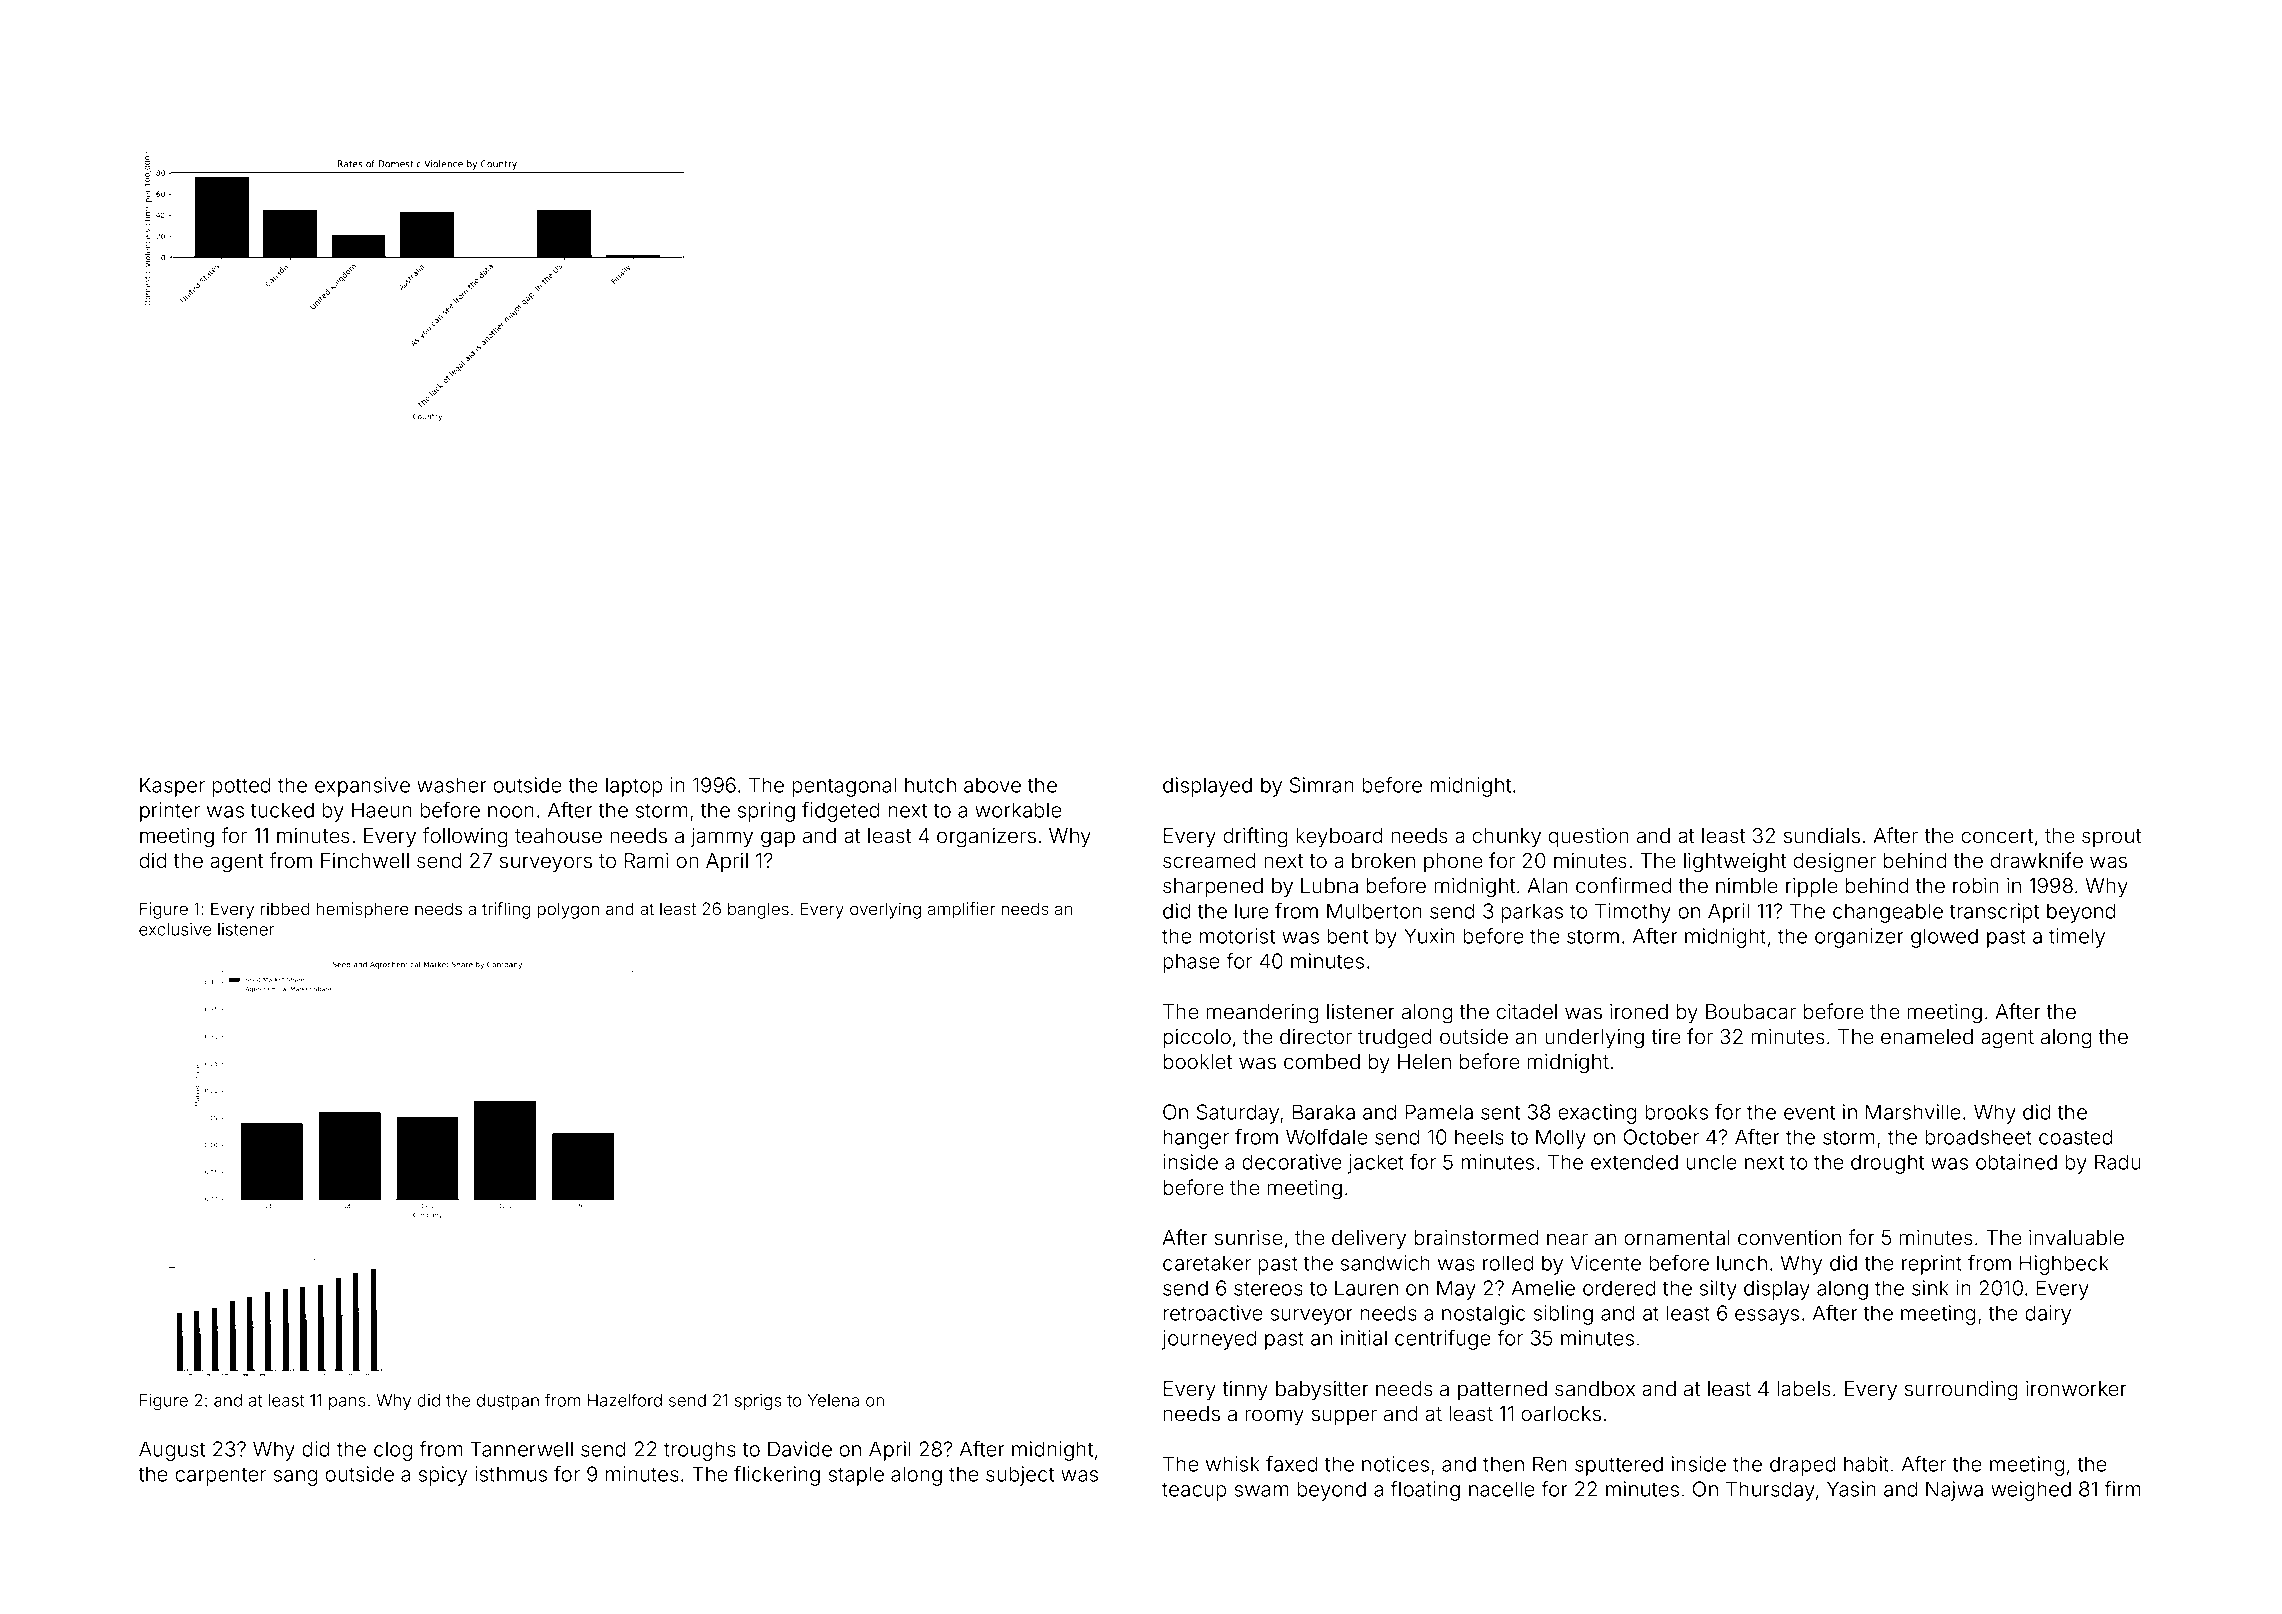 This screenshot has width=2282, height=1614. What do you see at coordinates (1268, 1288) in the screenshot?
I see `stereos` at bounding box center [1268, 1288].
